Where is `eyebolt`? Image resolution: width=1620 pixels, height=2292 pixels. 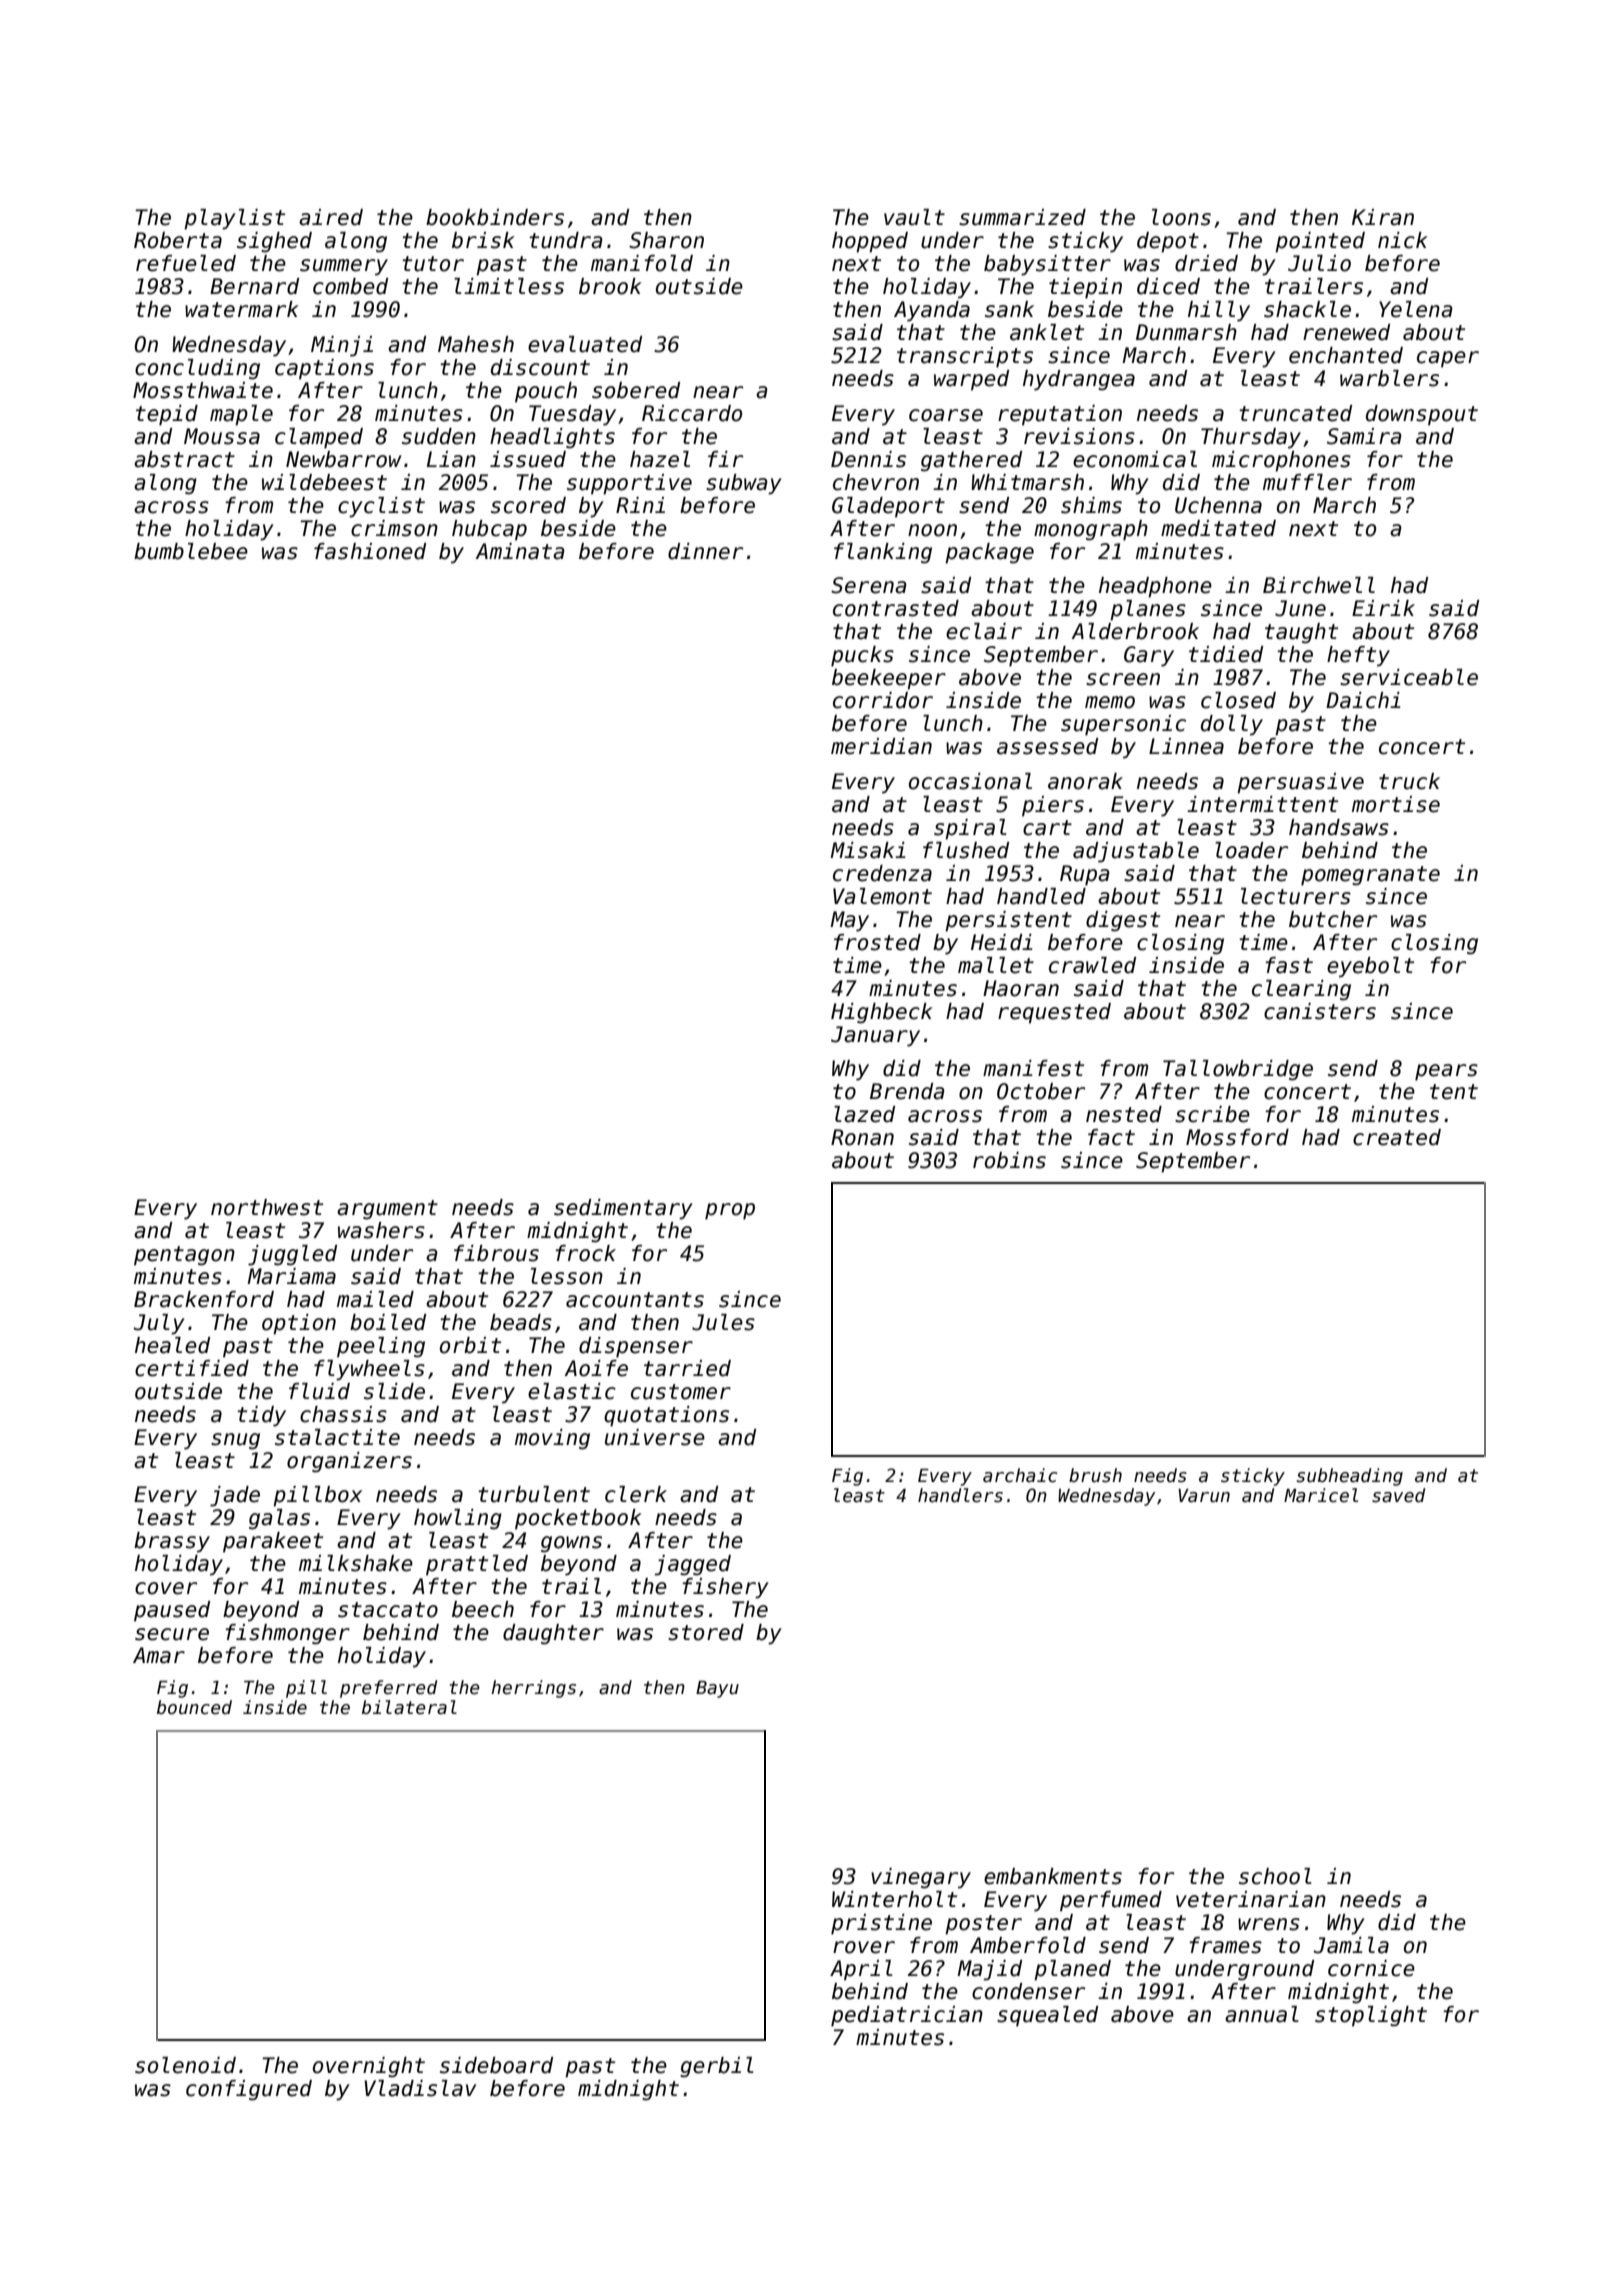
eyebolt is located at coordinates (1370, 967).
